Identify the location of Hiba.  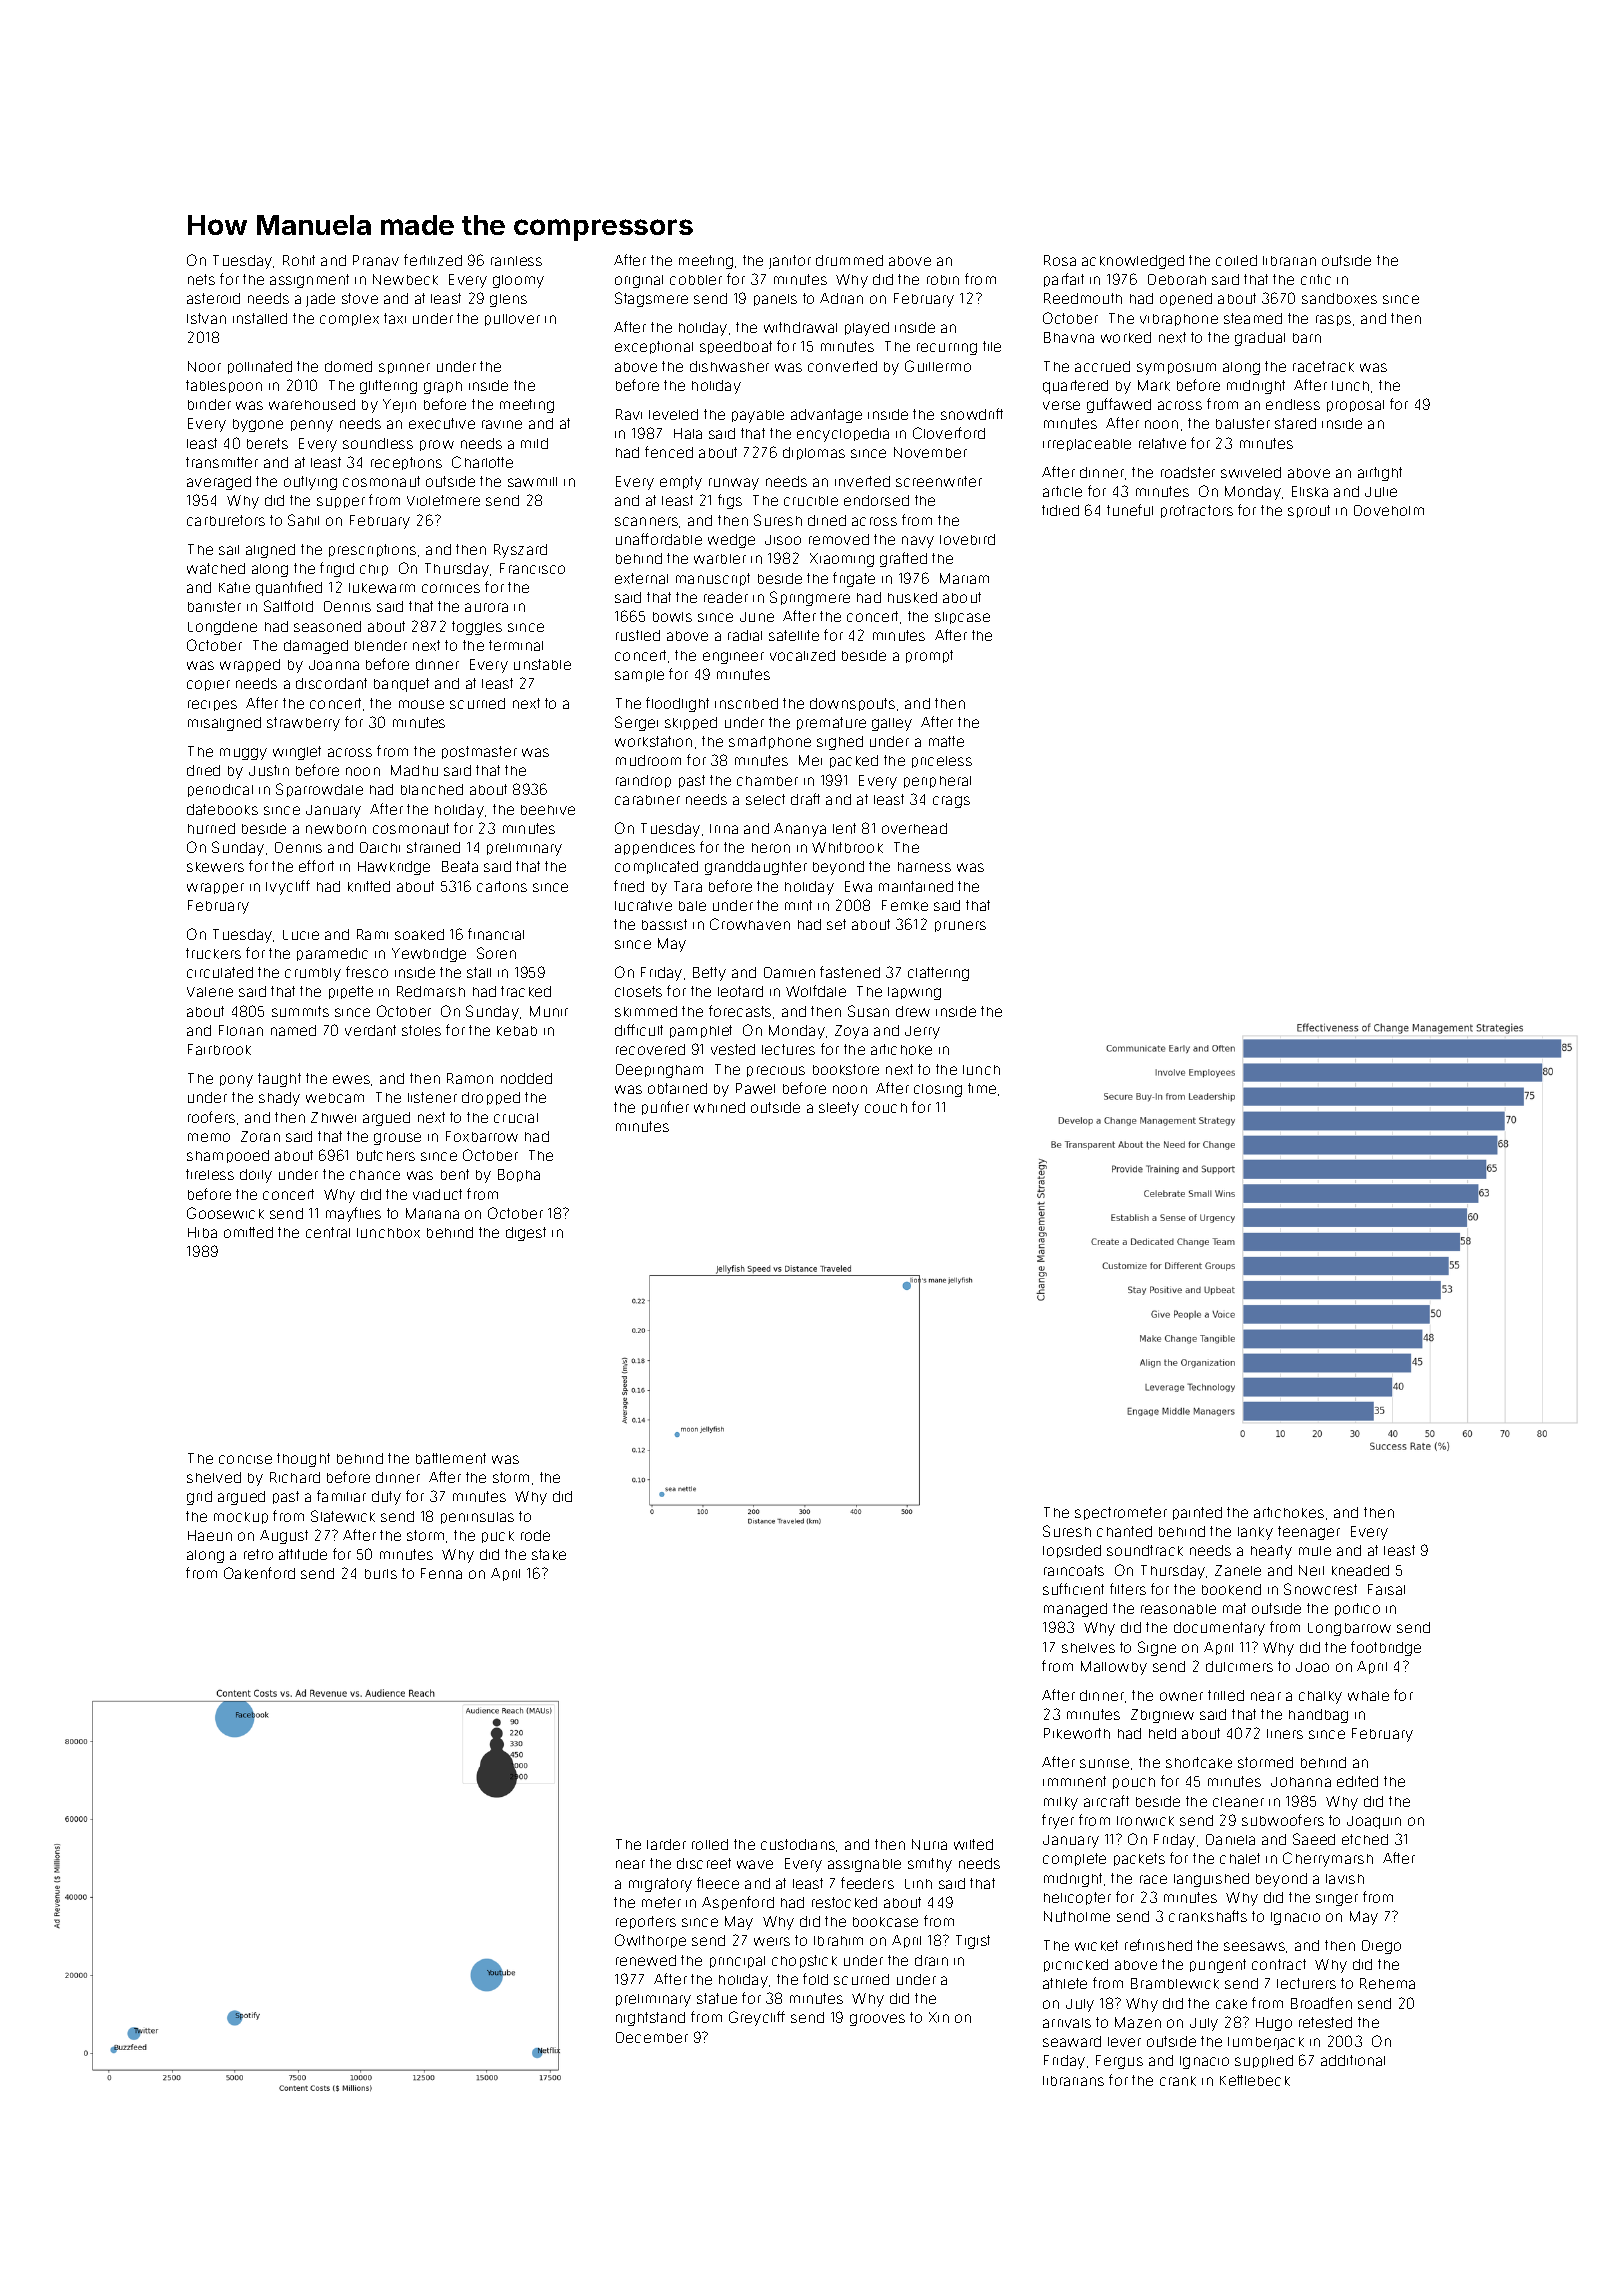
(202, 1232).
